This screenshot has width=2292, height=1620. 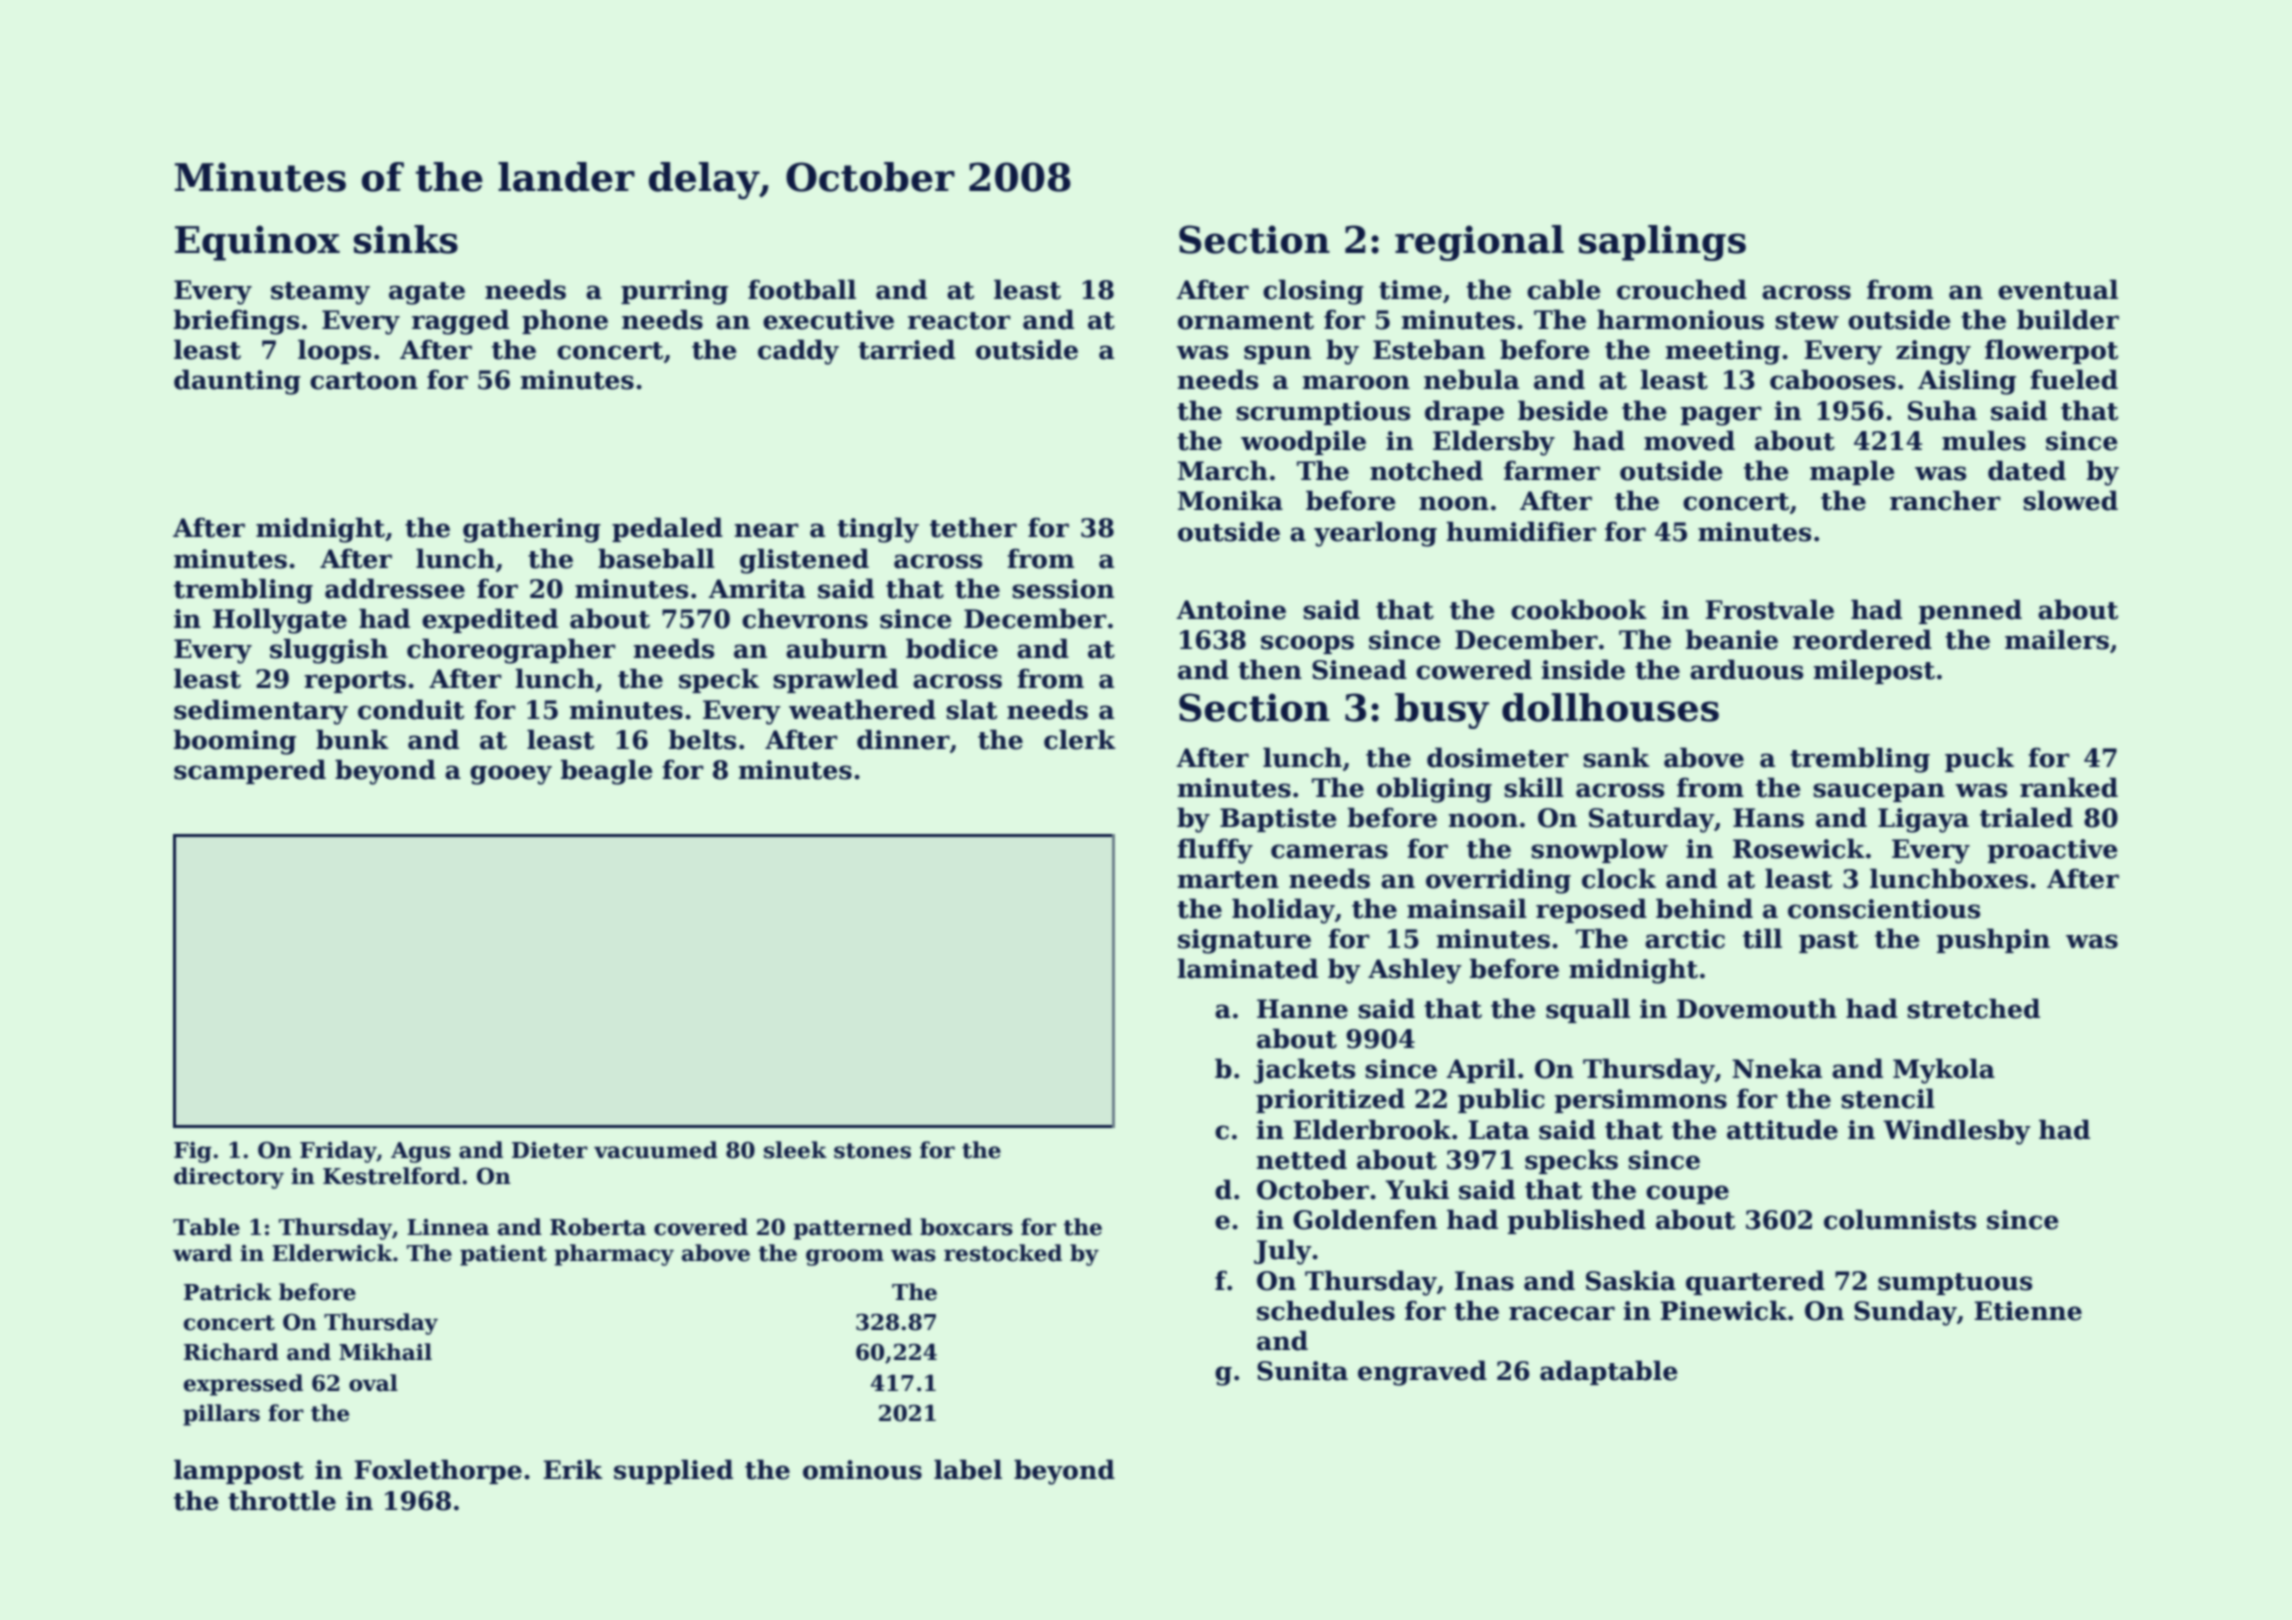 I want to click on trialed, so click(x=2026, y=817).
